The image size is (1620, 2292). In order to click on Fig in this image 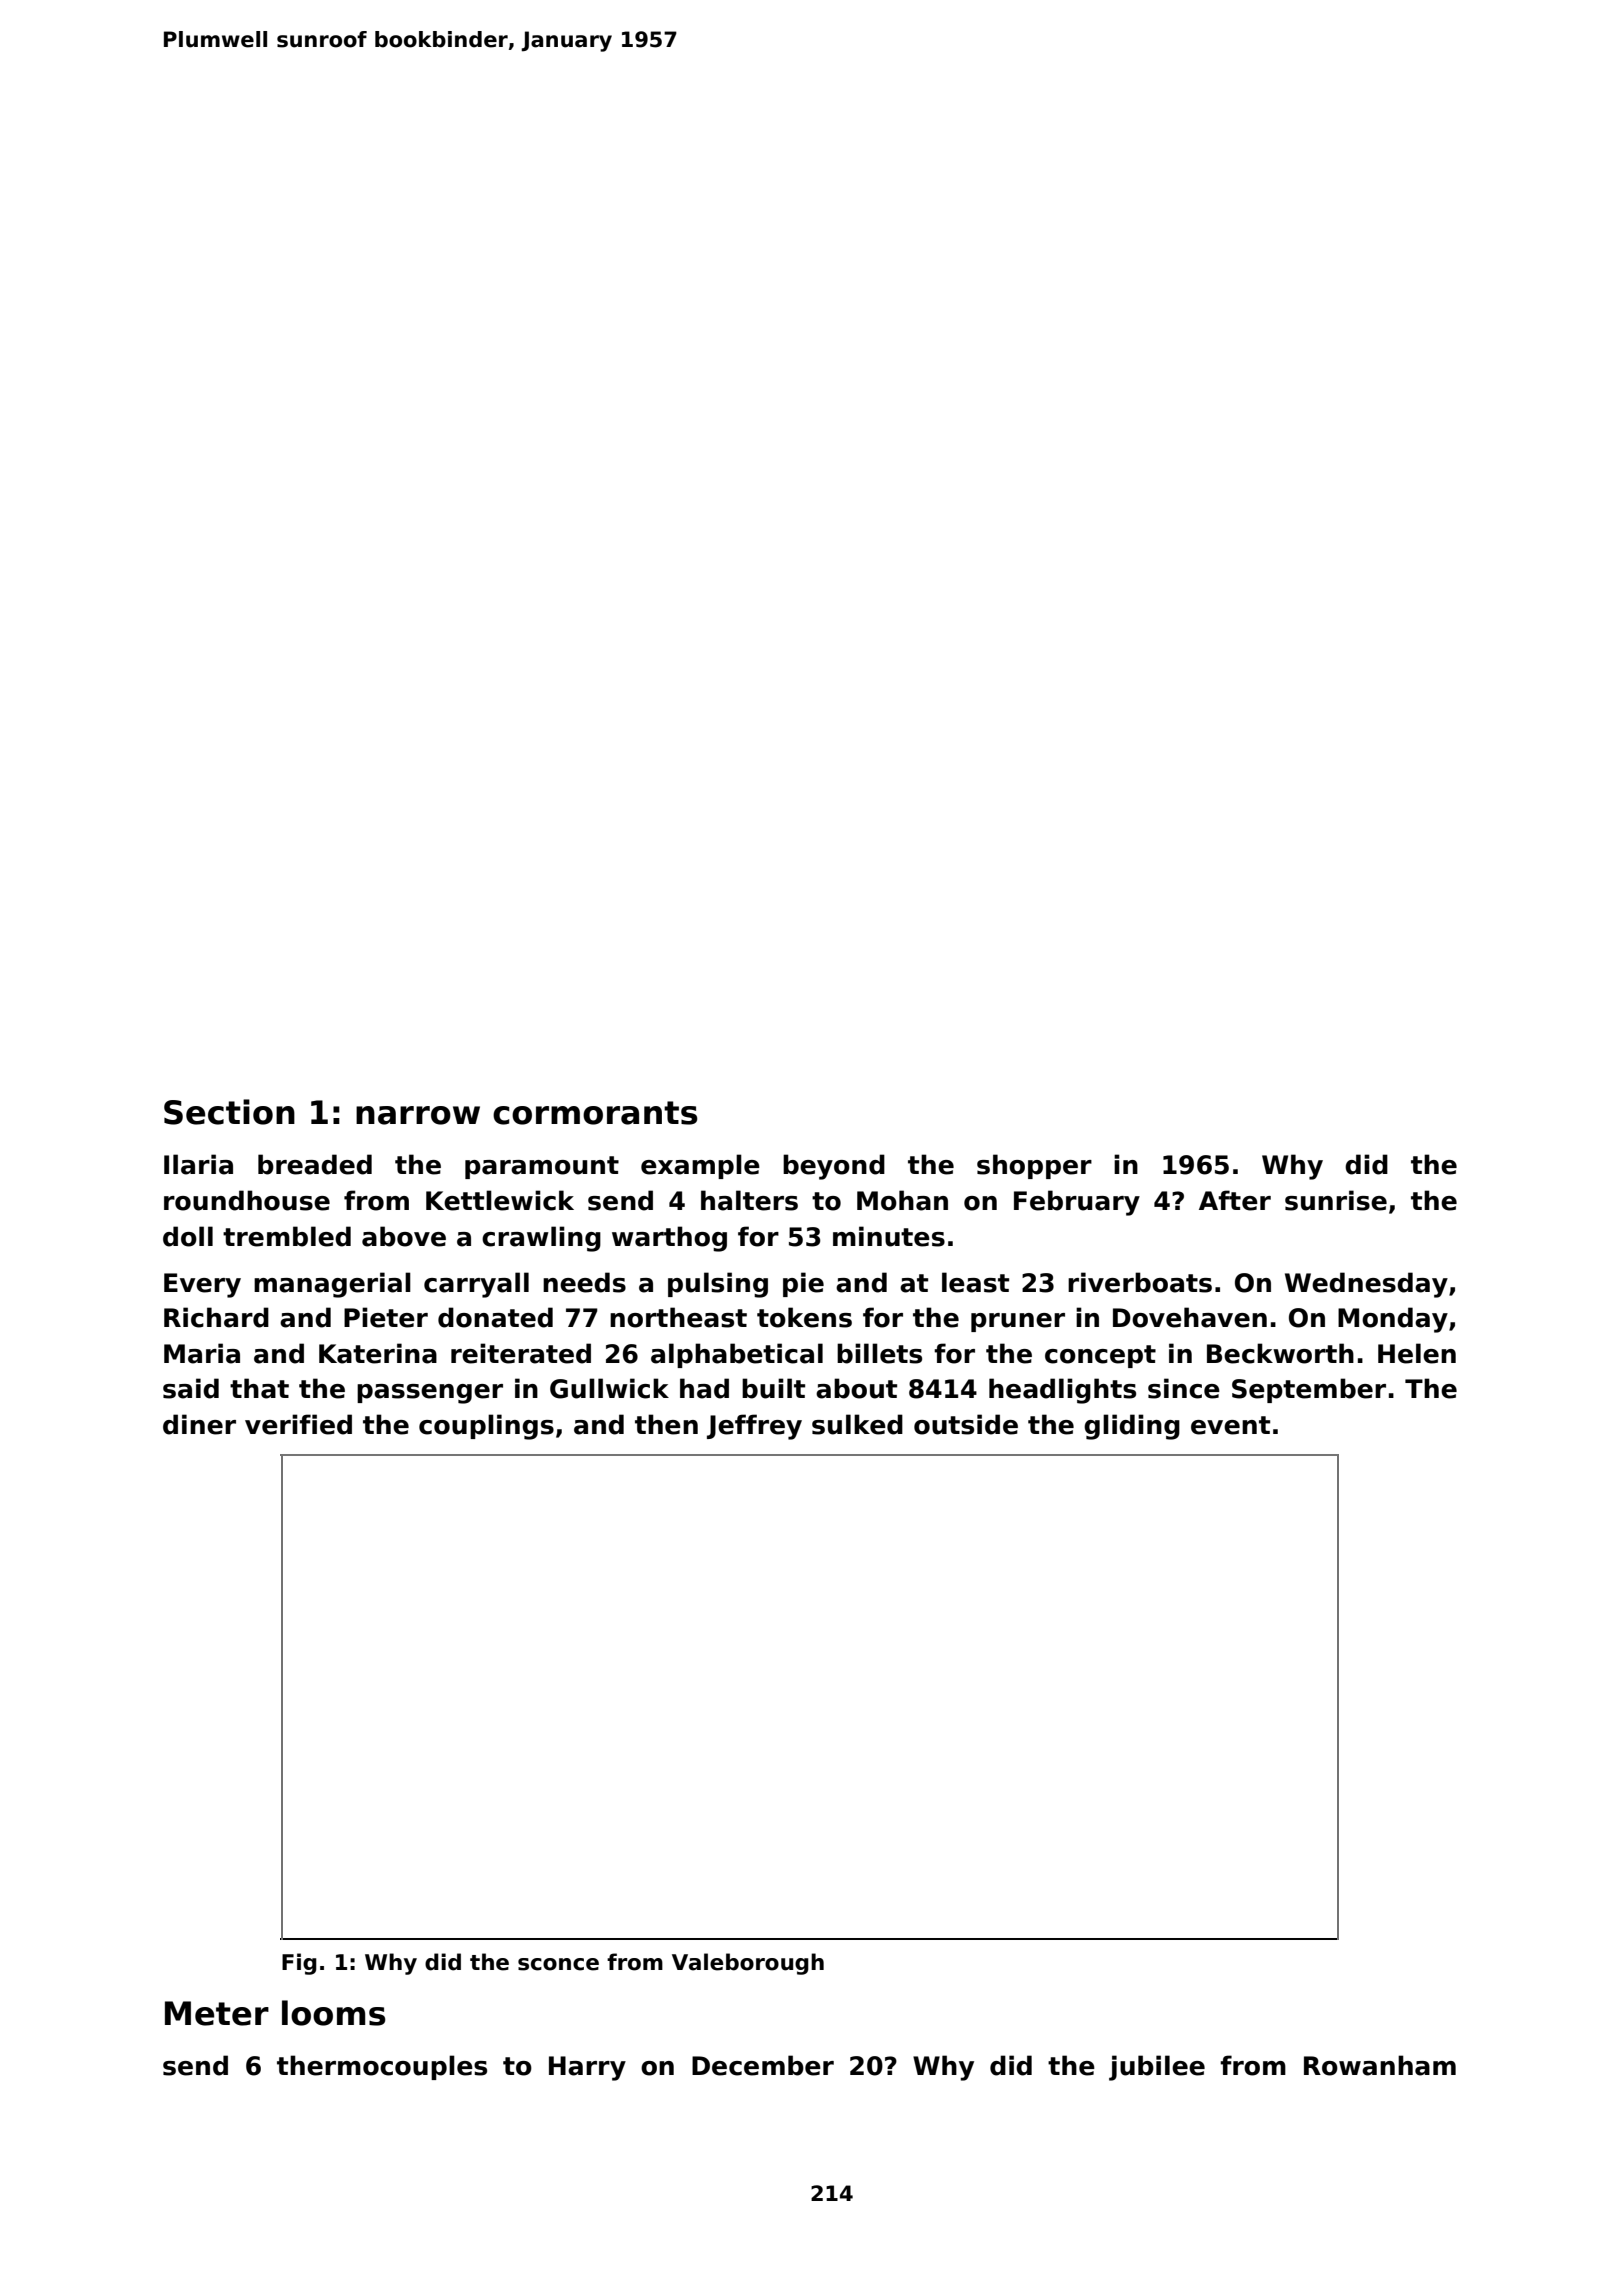, I will do `click(299, 1964)`.
